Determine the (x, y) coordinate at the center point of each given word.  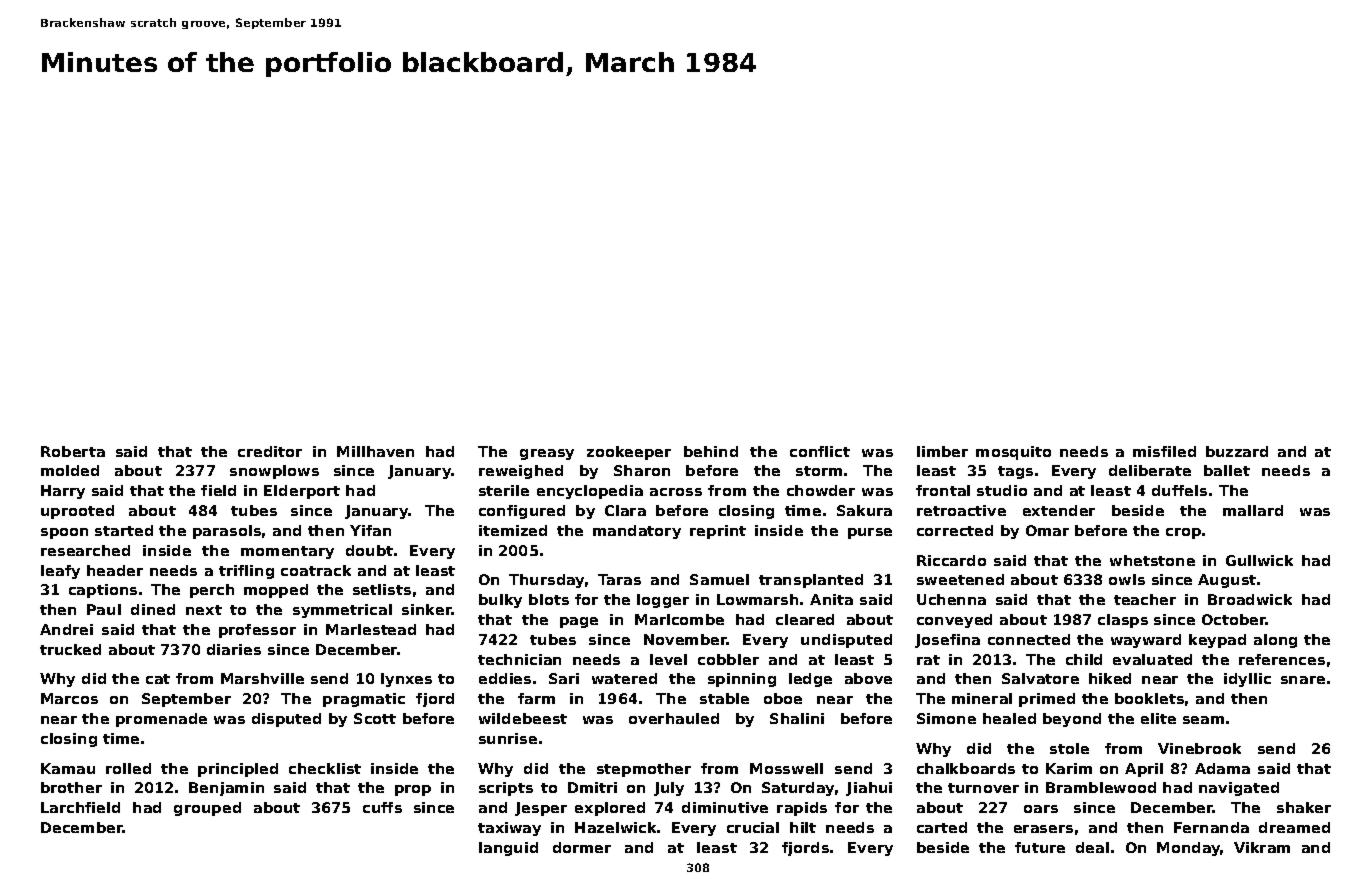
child (1084, 659)
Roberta (73, 451)
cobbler (728, 659)
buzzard (1237, 451)
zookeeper (629, 453)
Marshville (262, 678)
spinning (742, 680)
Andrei (66, 629)
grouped (207, 809)
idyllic (1247, 680)
